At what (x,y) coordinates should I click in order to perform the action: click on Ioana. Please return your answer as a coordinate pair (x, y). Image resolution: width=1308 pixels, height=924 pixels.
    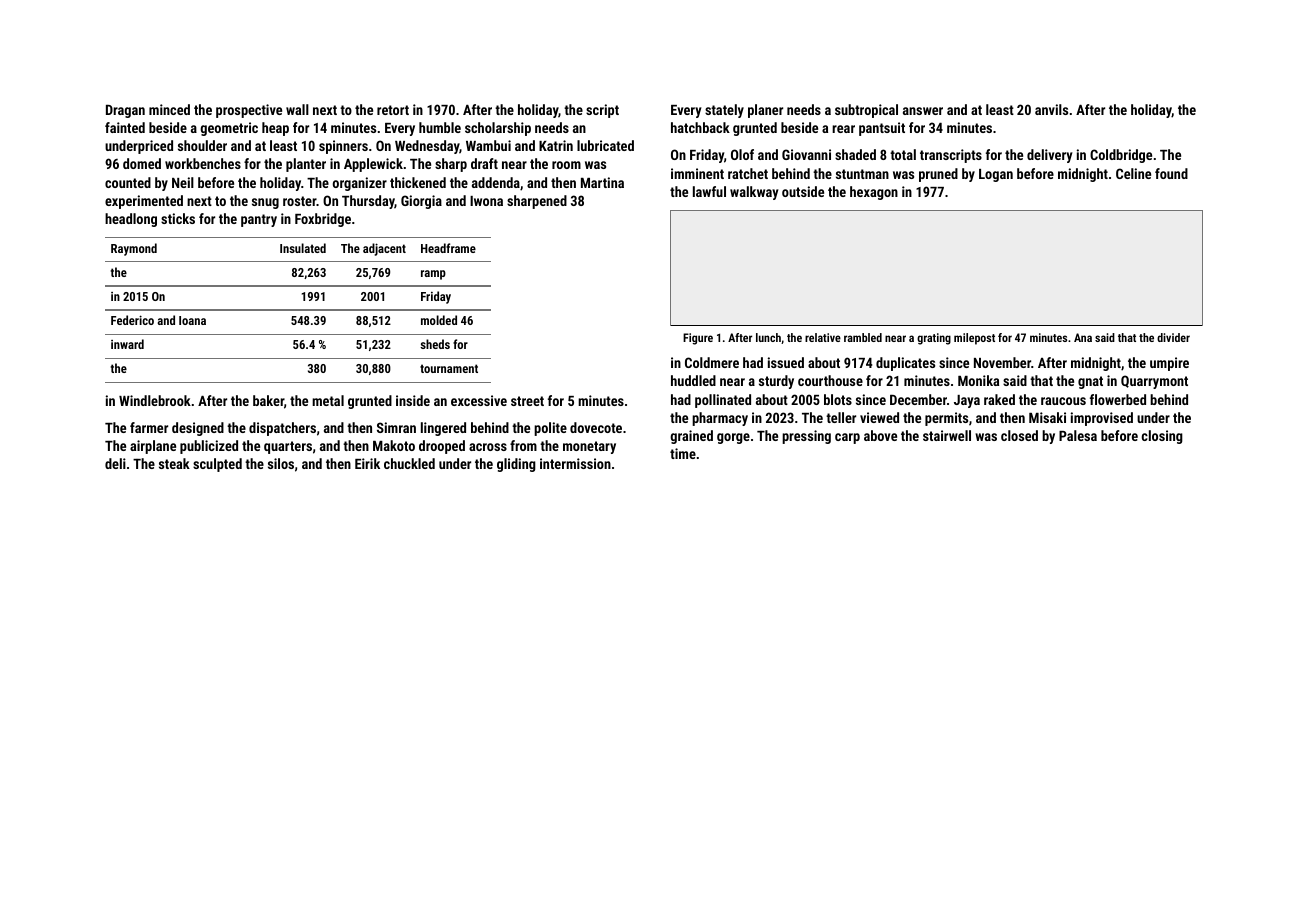
    Looking at the image, I should click on (192, 320).
